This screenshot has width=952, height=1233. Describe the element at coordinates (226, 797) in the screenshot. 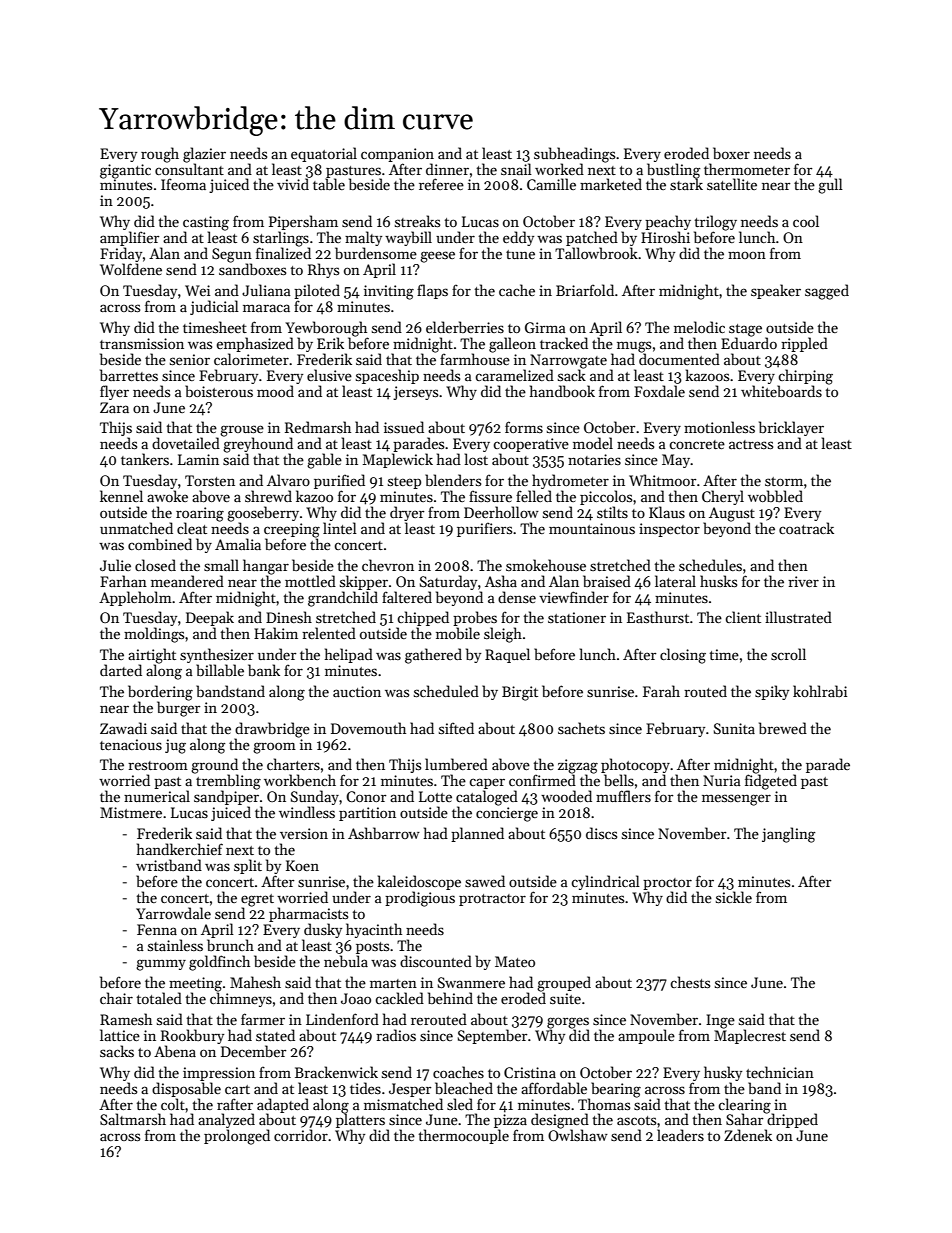

I see `sandpiper` at that location.
